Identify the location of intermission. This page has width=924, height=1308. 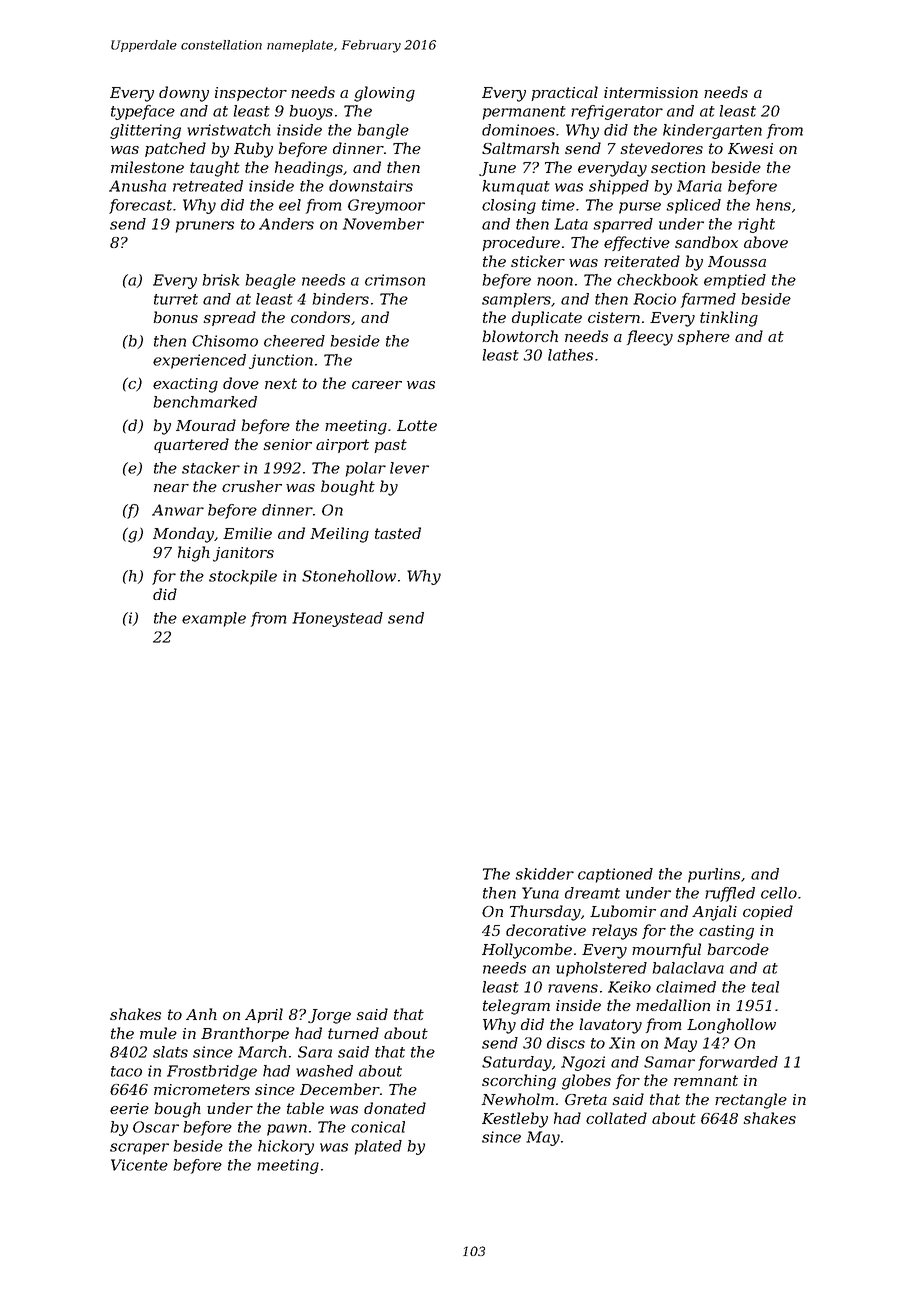
(651, 92).
